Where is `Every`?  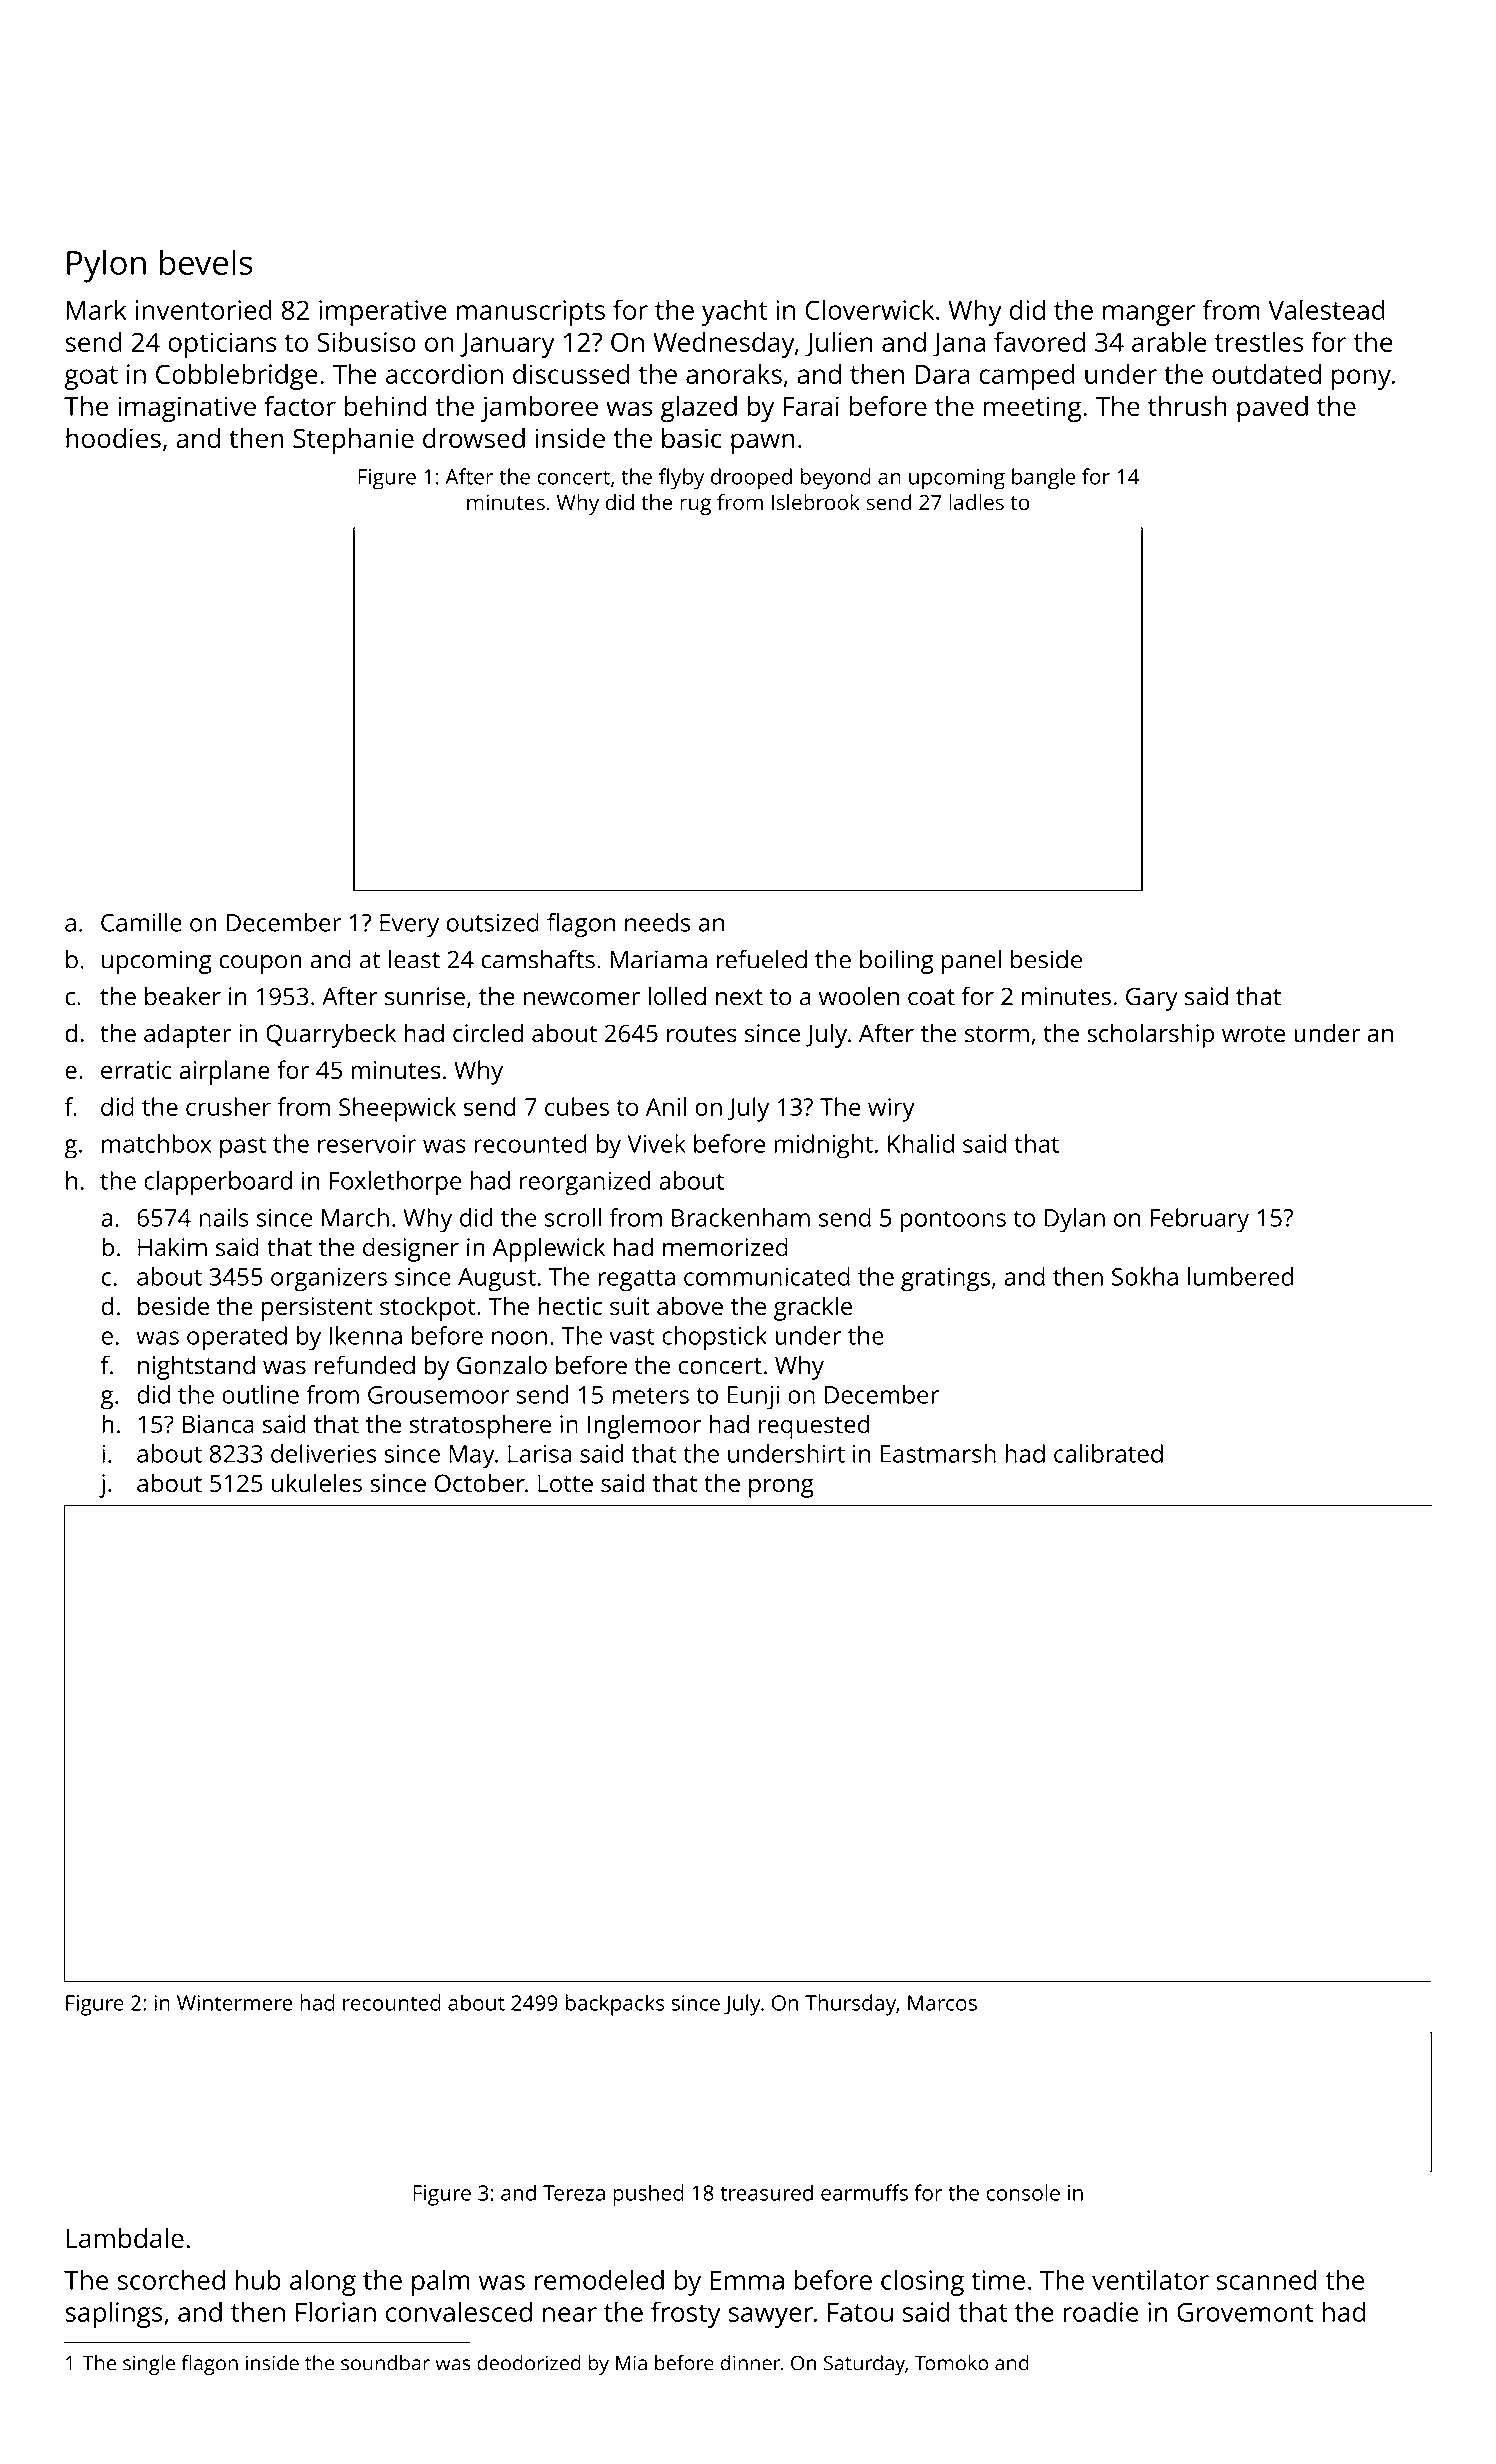
Every is located at coordinates (409, 925).
